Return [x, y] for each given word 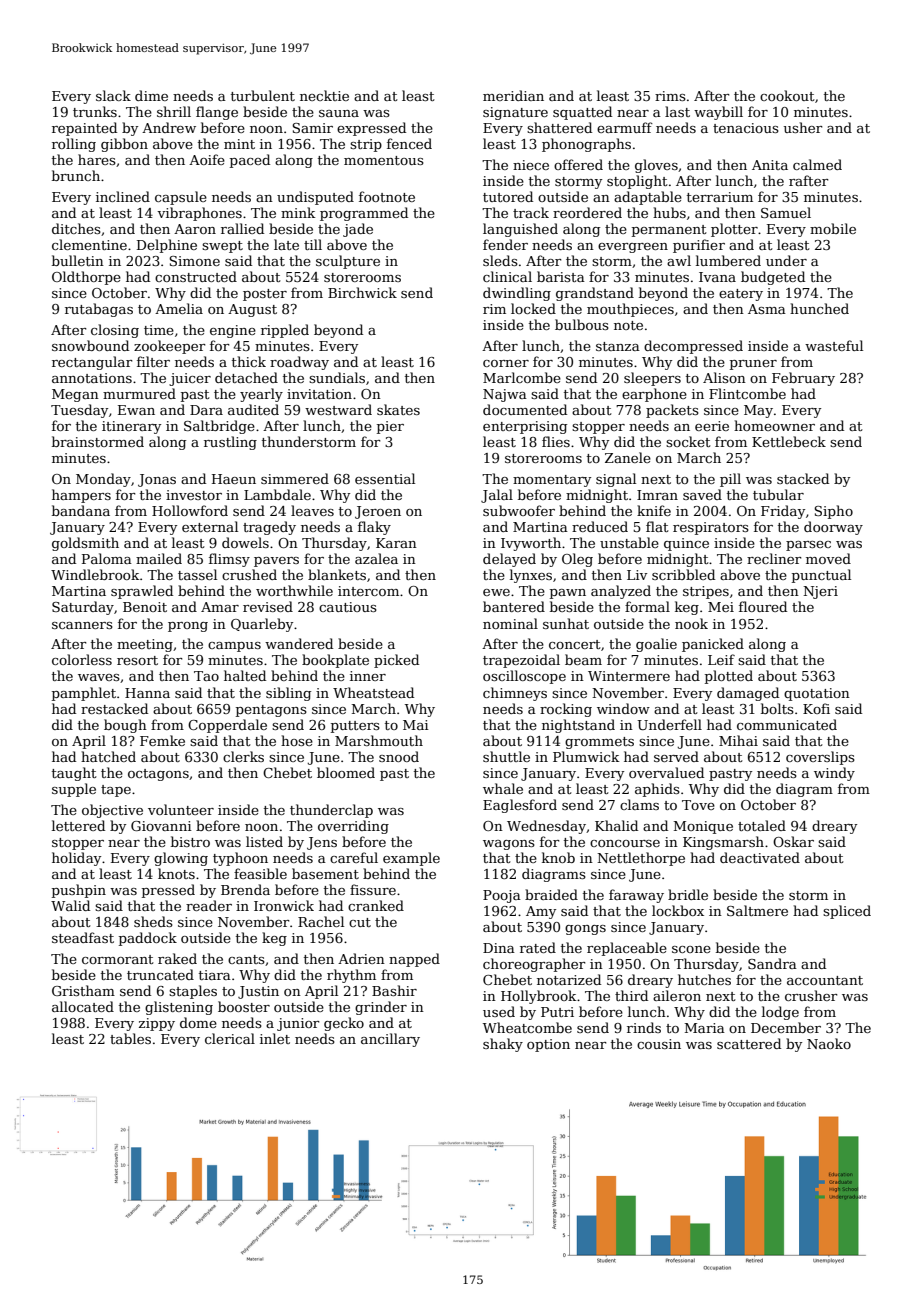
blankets [337, 574]
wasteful [834, 345]
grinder [381, 1008]
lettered [78, 825]
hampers [81, 496]
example [411, 859]
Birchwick [362, 292]
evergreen [633, 248]
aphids [657, 790]
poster [265, 295]
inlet [275, 1038]
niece [531, 165]
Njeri [820, 592]
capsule [181, 198]
